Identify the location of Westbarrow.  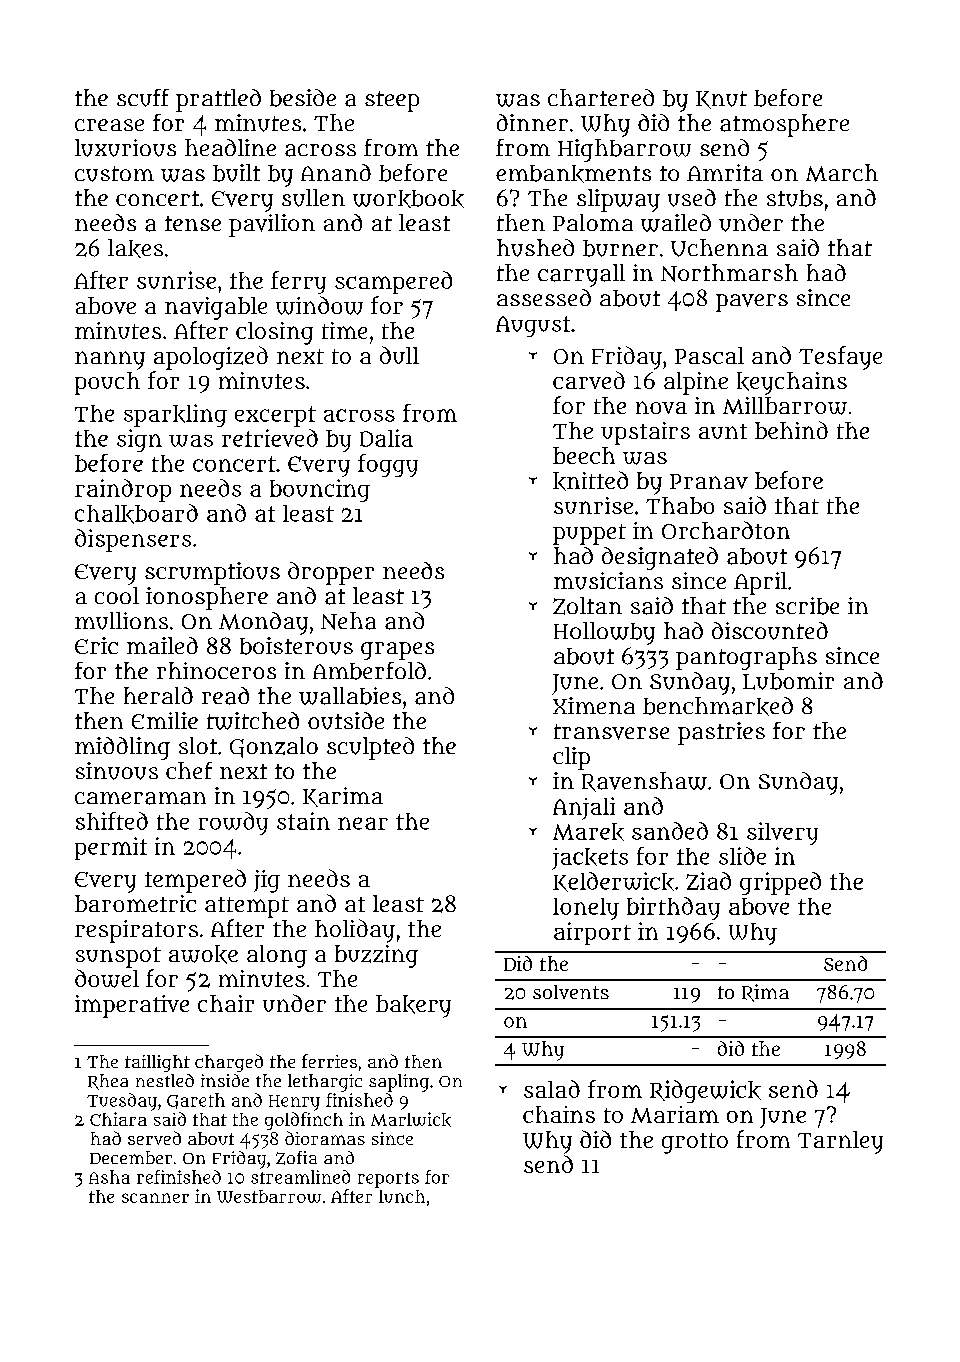
(269, 1196).
